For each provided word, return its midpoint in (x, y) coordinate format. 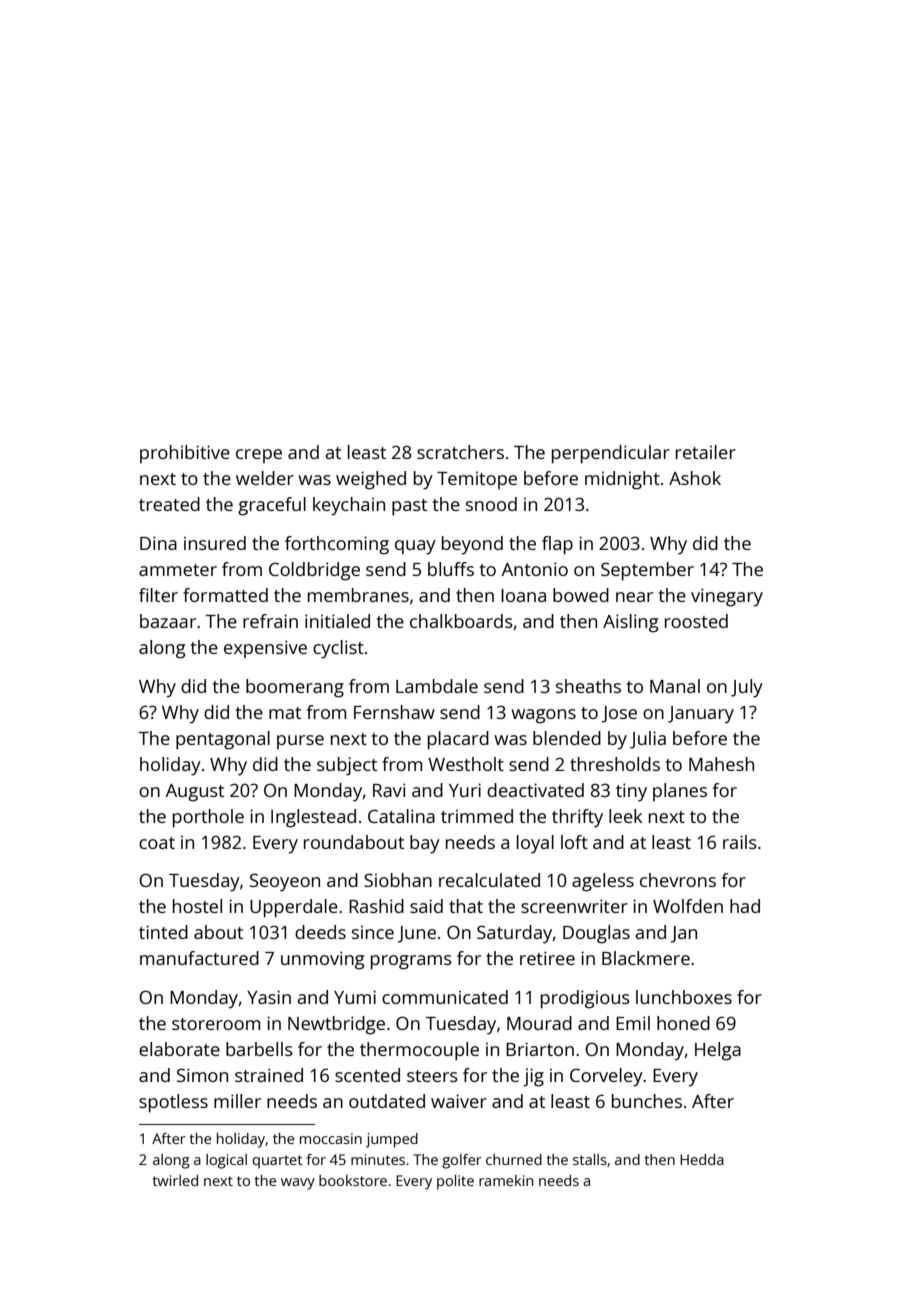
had (745, 906)
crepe (259, 456)
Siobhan (398, 880)
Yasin (269, 997)
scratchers (460, 452)
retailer (706, 452)
